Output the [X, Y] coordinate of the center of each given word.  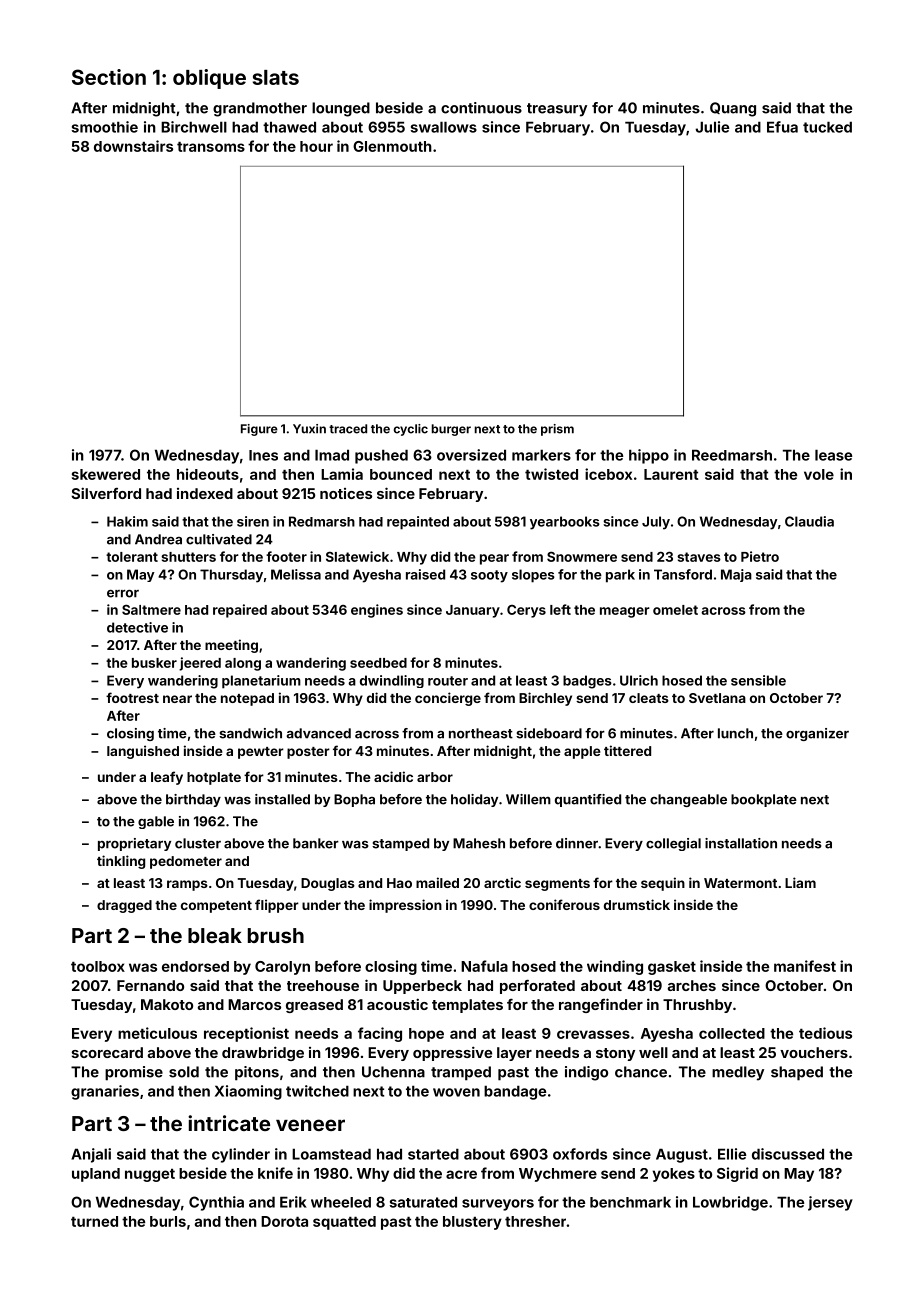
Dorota [284, 1221]
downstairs [133, 146]
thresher [535, 1221]
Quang [733, 109]
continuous [481, 108]
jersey [830, 1203]
